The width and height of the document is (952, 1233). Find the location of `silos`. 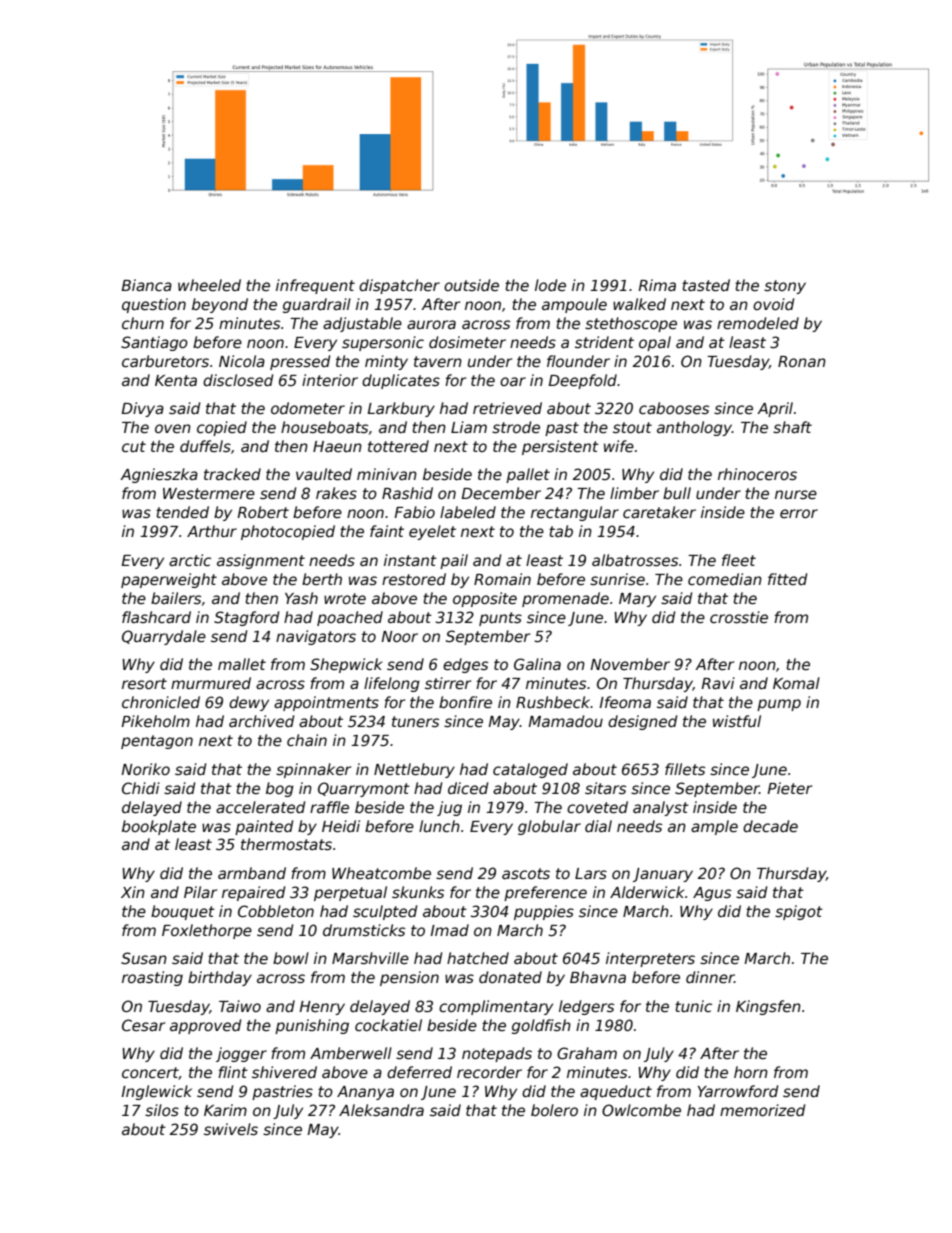

silos is located at coordinates (162, 1110).
